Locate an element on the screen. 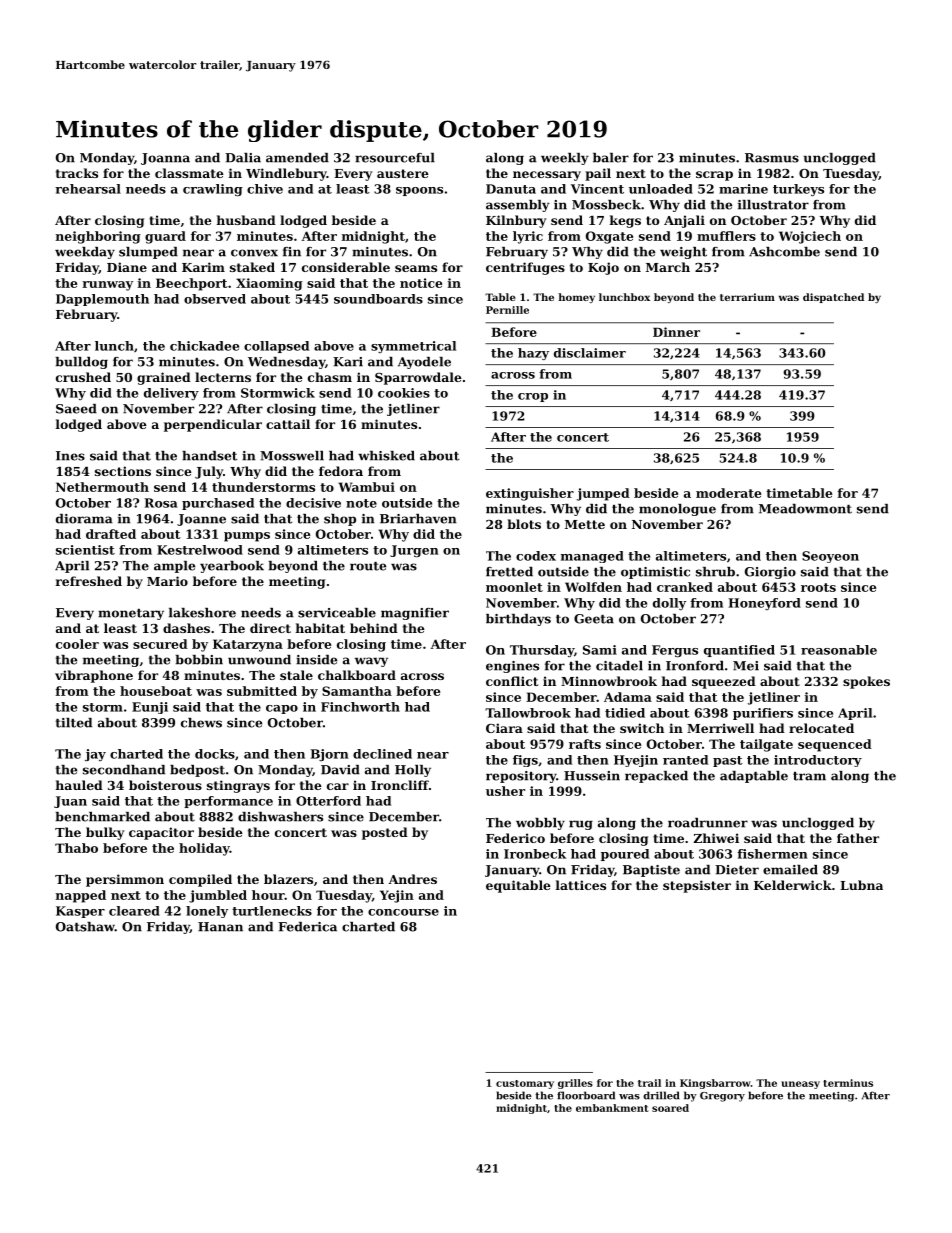 The width and height of the screenshot is (952, 1233). Oatshaw is located at coordinates (85, 927).
